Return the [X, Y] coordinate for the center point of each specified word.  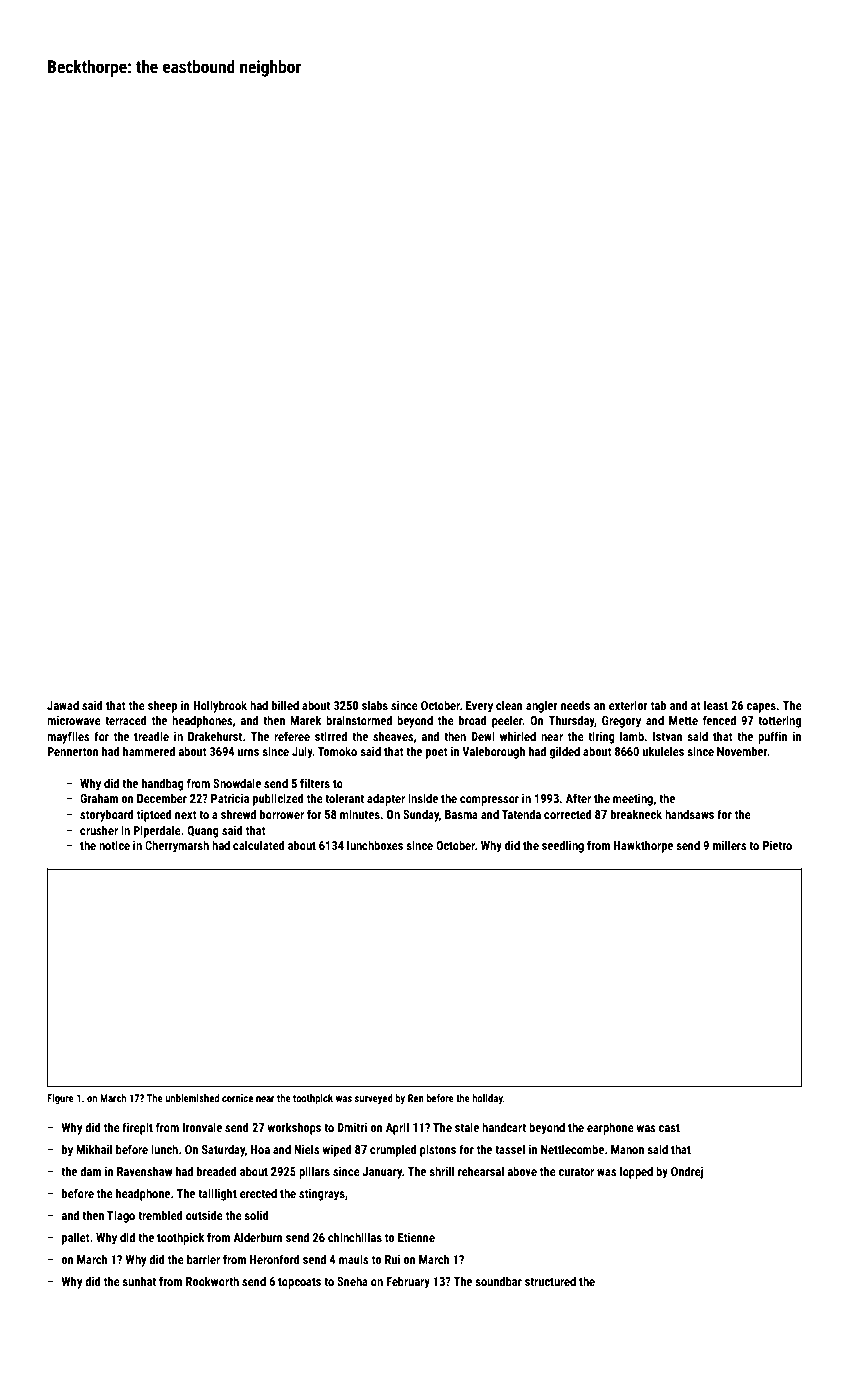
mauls [354, 1259]
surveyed [373, 1099]
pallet [76, 1238]
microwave [74, 720]
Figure [60, 1099]
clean [509, 705]
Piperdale [157, 831]
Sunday [421, 815]
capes [761, 708]
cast [669, 1128]
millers [730, 845]
